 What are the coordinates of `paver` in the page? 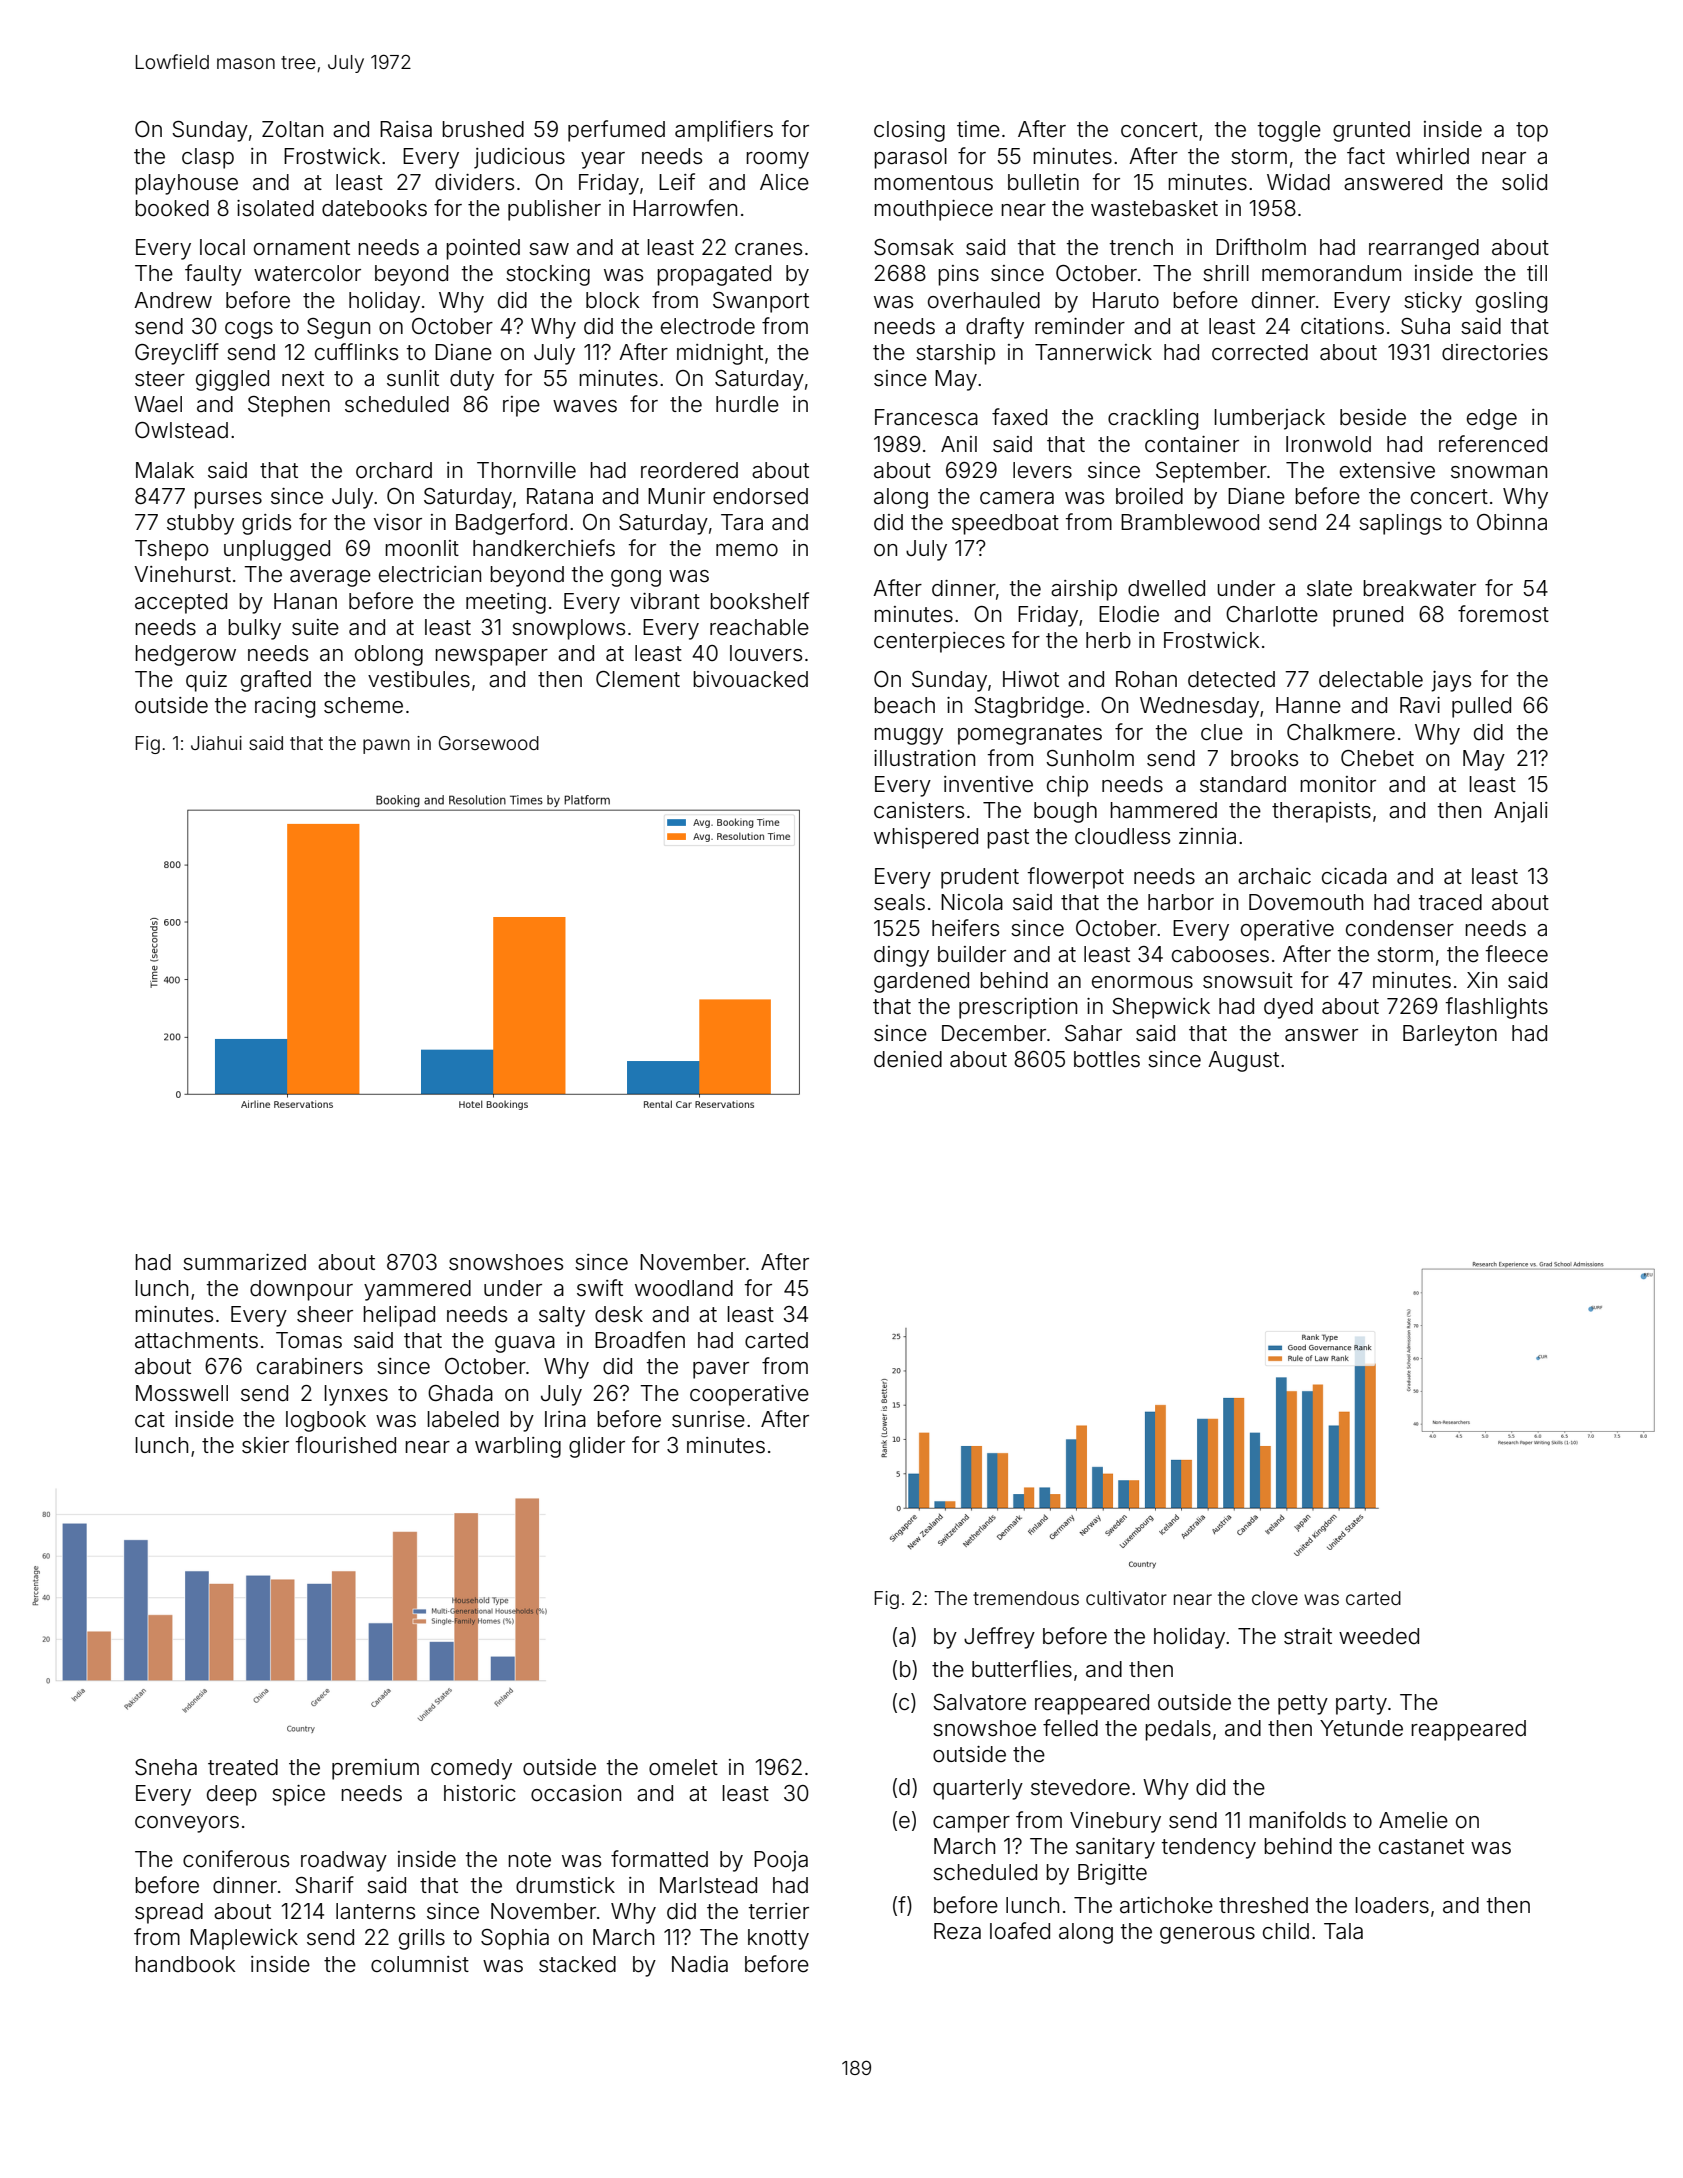 It's located at (721, 1370).
